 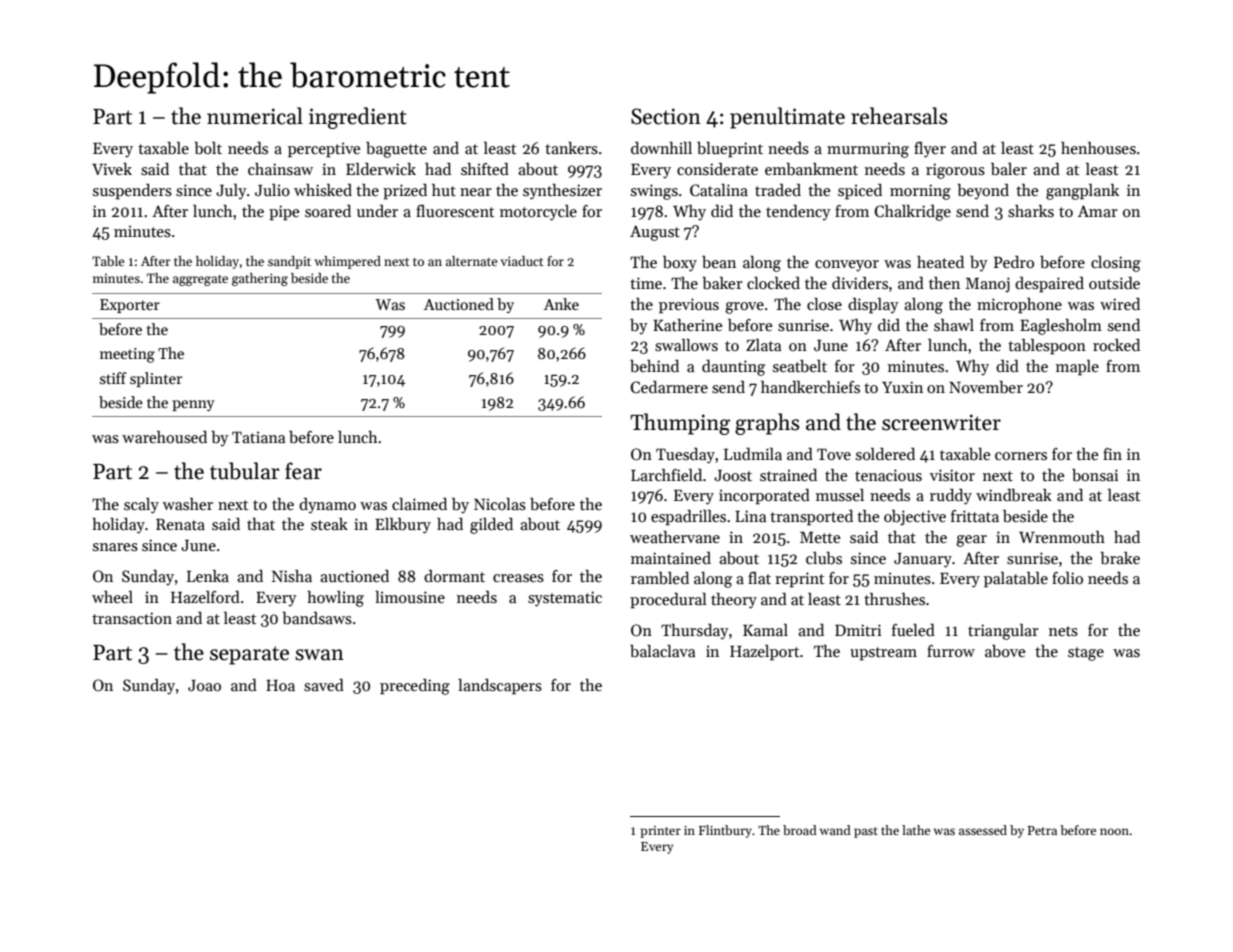 I want to click on penny, so click(x=193, y=405).
